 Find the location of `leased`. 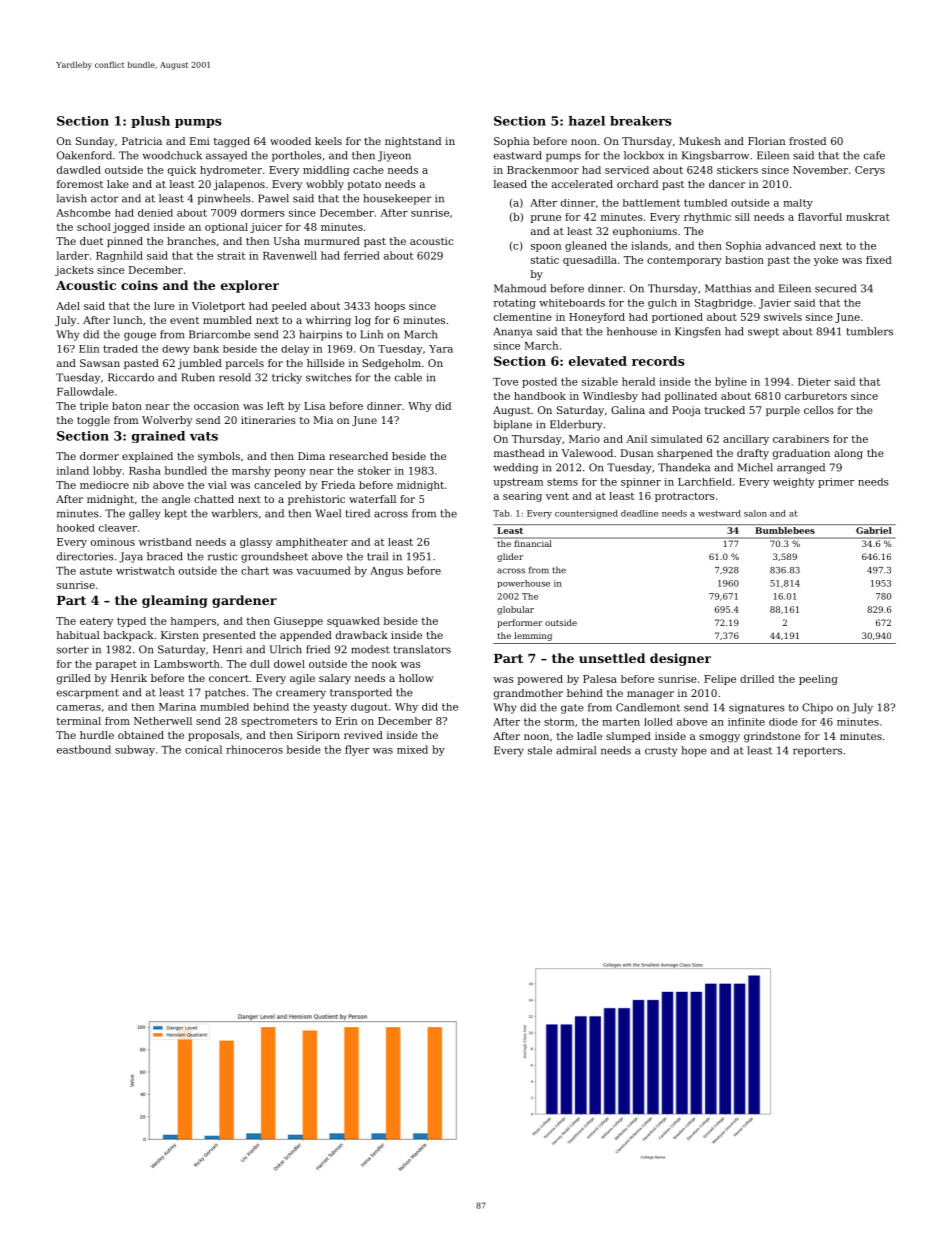

leased is located at coordinates (510, 184).
